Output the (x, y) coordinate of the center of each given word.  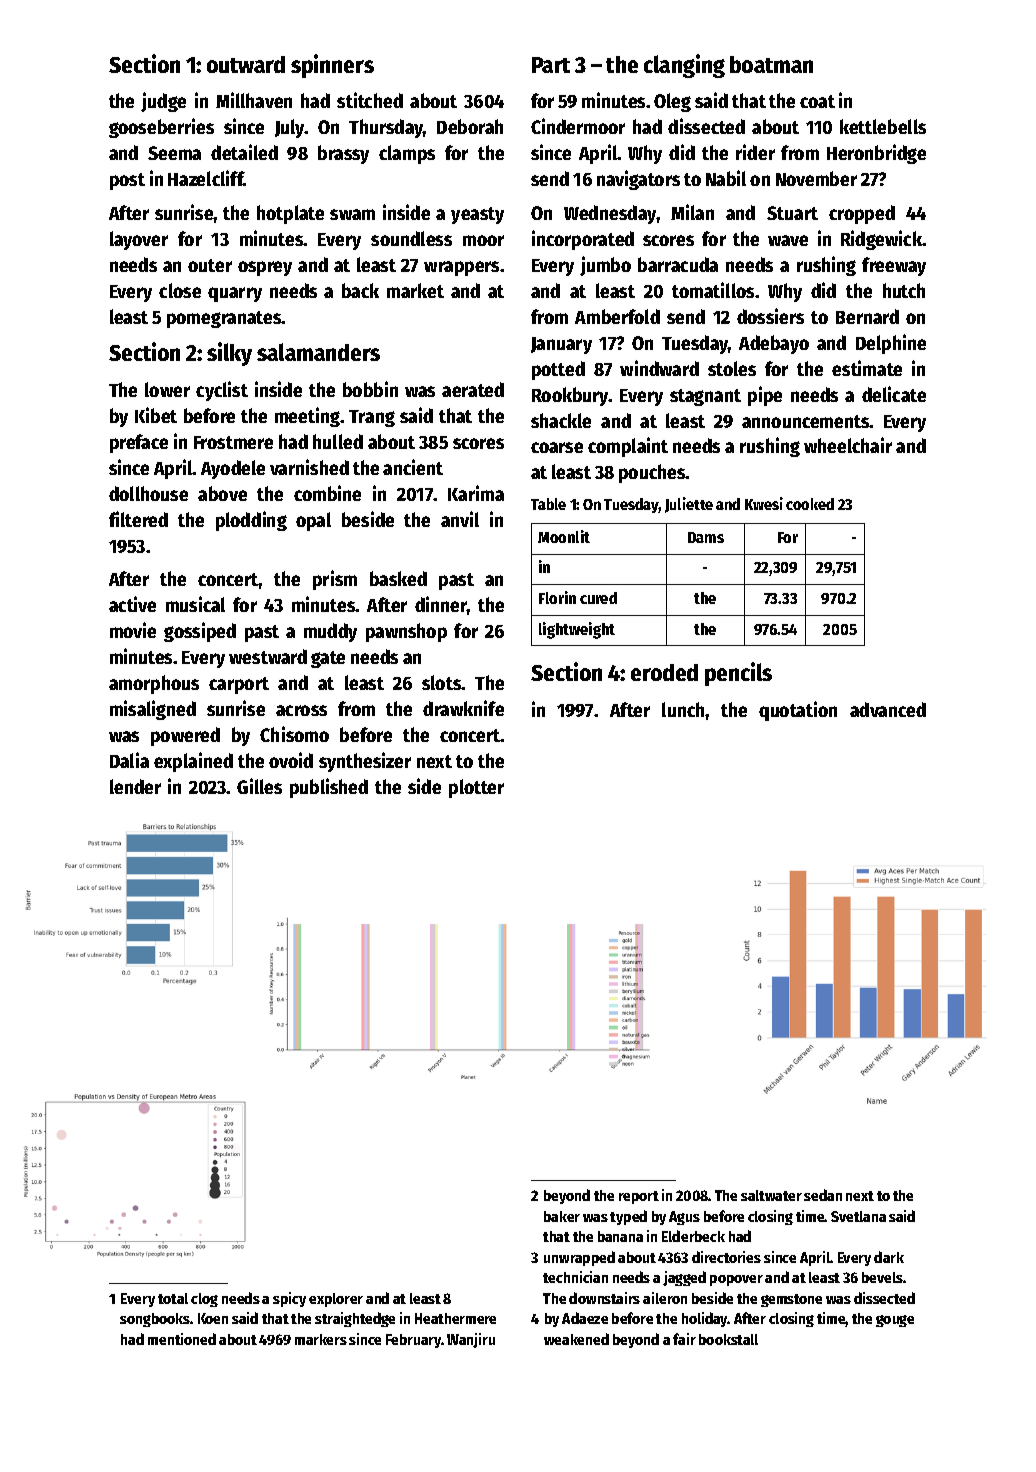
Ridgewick (882, 240)
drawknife (463, 708)
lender (135, 786)
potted (558, 370)
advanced (888, 709)
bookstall (728, 1339)
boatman (771, 64)
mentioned (182, 1339)
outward (246, 64)
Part (551, 65)
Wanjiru (471, 1340)
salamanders (318, 352)
